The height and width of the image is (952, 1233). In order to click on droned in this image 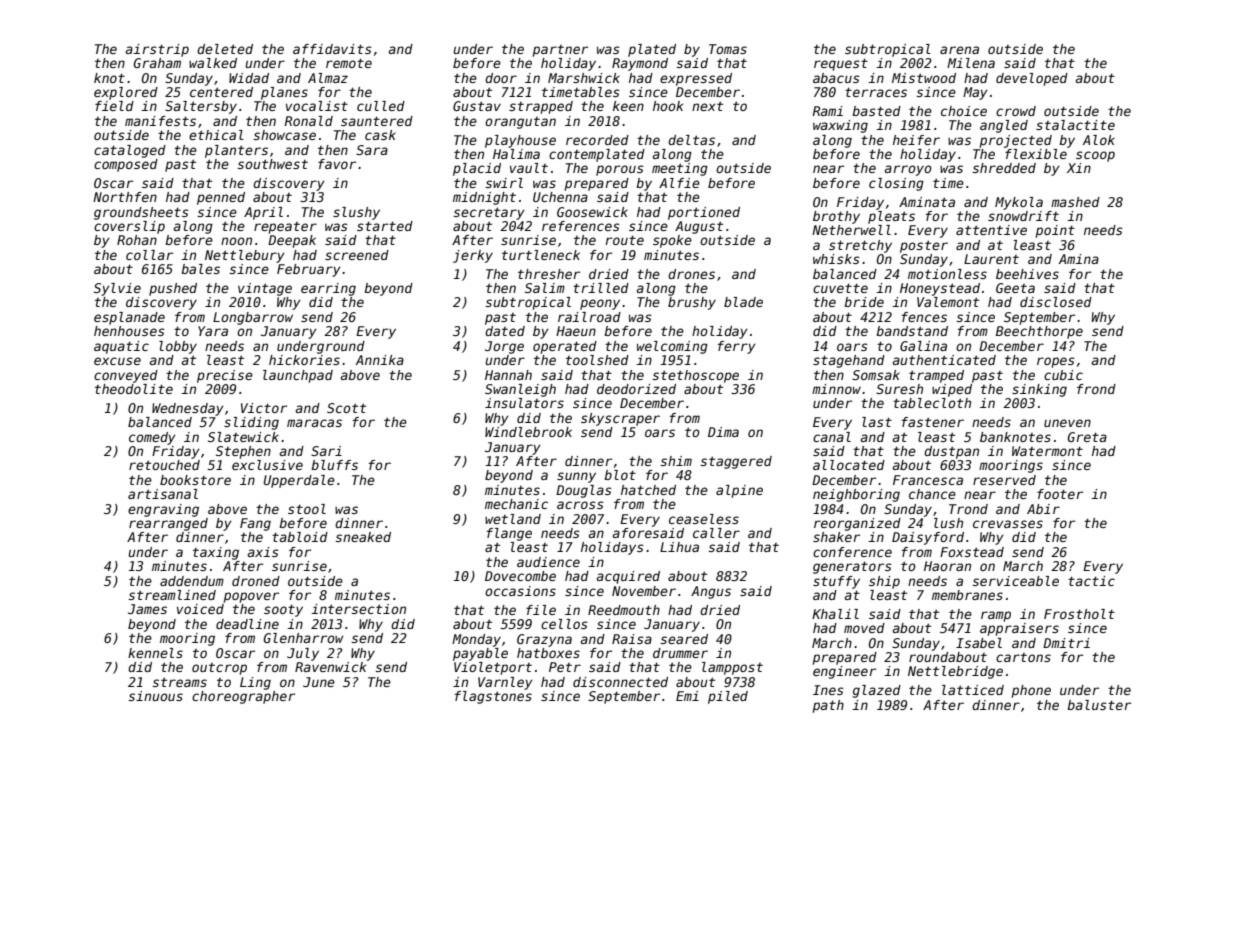, I will do `click(256, 581)`.
